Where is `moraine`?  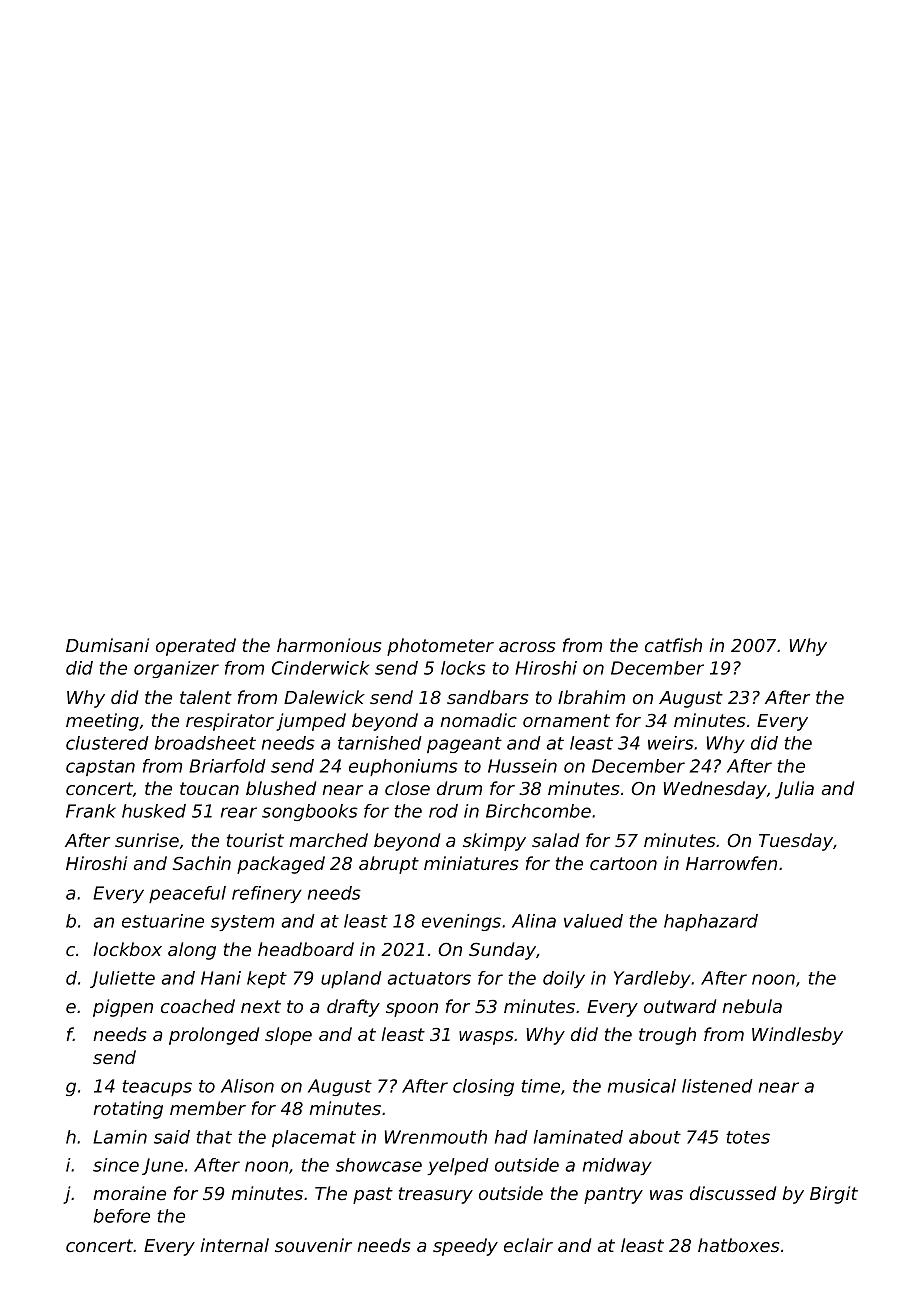 moraine is located at coordinates (129, 1193).
